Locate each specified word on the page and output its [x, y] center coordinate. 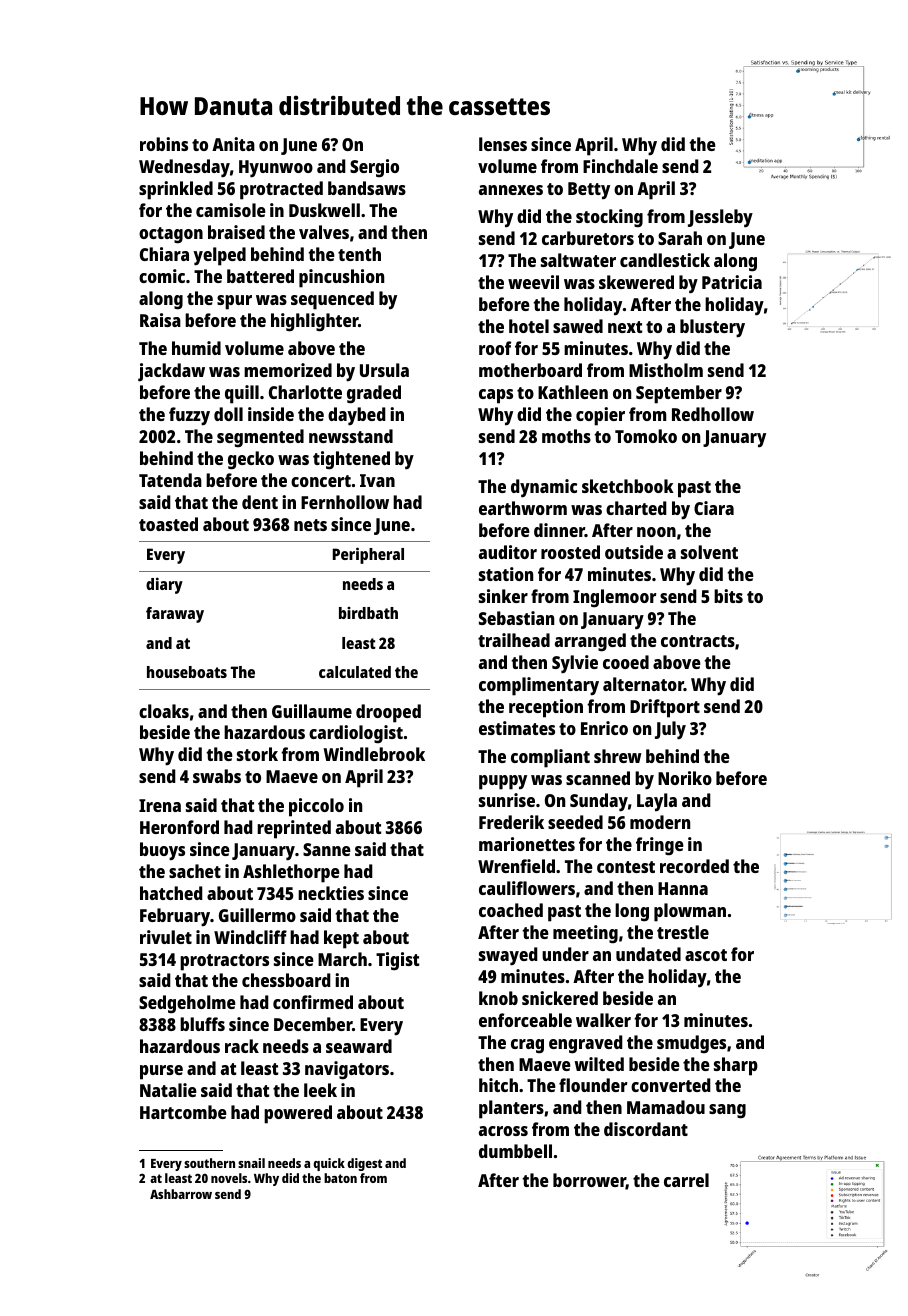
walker [603, 1020]
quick [329, 1164]
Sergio [374, 168]
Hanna [683, 888]
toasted [168, 524]
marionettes [527, 844]
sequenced [332, 300]
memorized [288, 370]
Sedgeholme [187, 1004]
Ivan [377, 480]
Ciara [714, 508]
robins [164, 144]
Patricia [732, 282]
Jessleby [720, 218]
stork [257, 754]
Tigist [397, 961]
